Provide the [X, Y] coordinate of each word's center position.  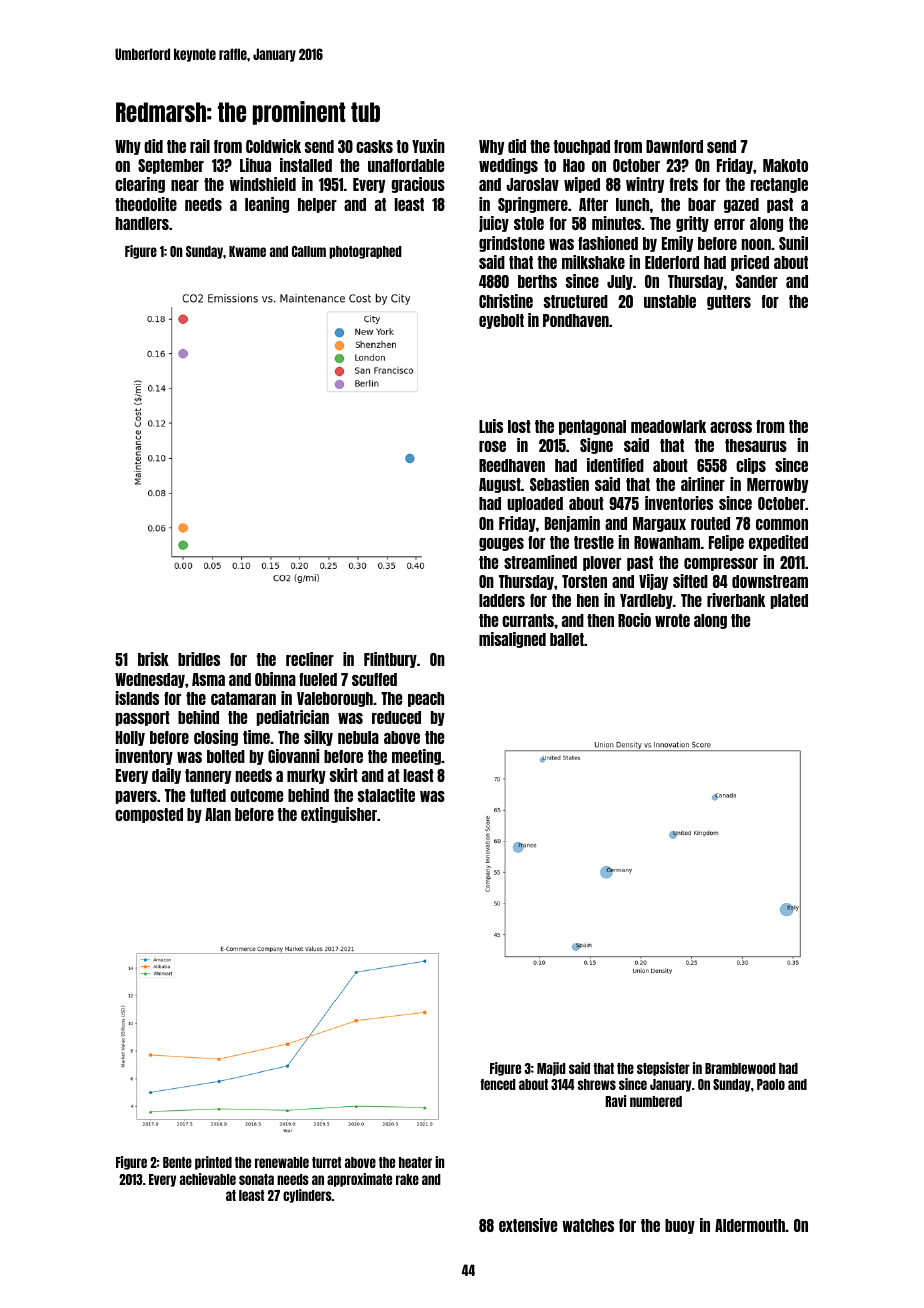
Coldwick [273, 146]
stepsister [663, 1069]
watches [588, 1225]
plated [789, 601]
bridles [199, 659]
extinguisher [339, 815]
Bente [177, 1162]
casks [374, 146]
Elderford [672, 262]
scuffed [374, 679]
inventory [144, 757]
